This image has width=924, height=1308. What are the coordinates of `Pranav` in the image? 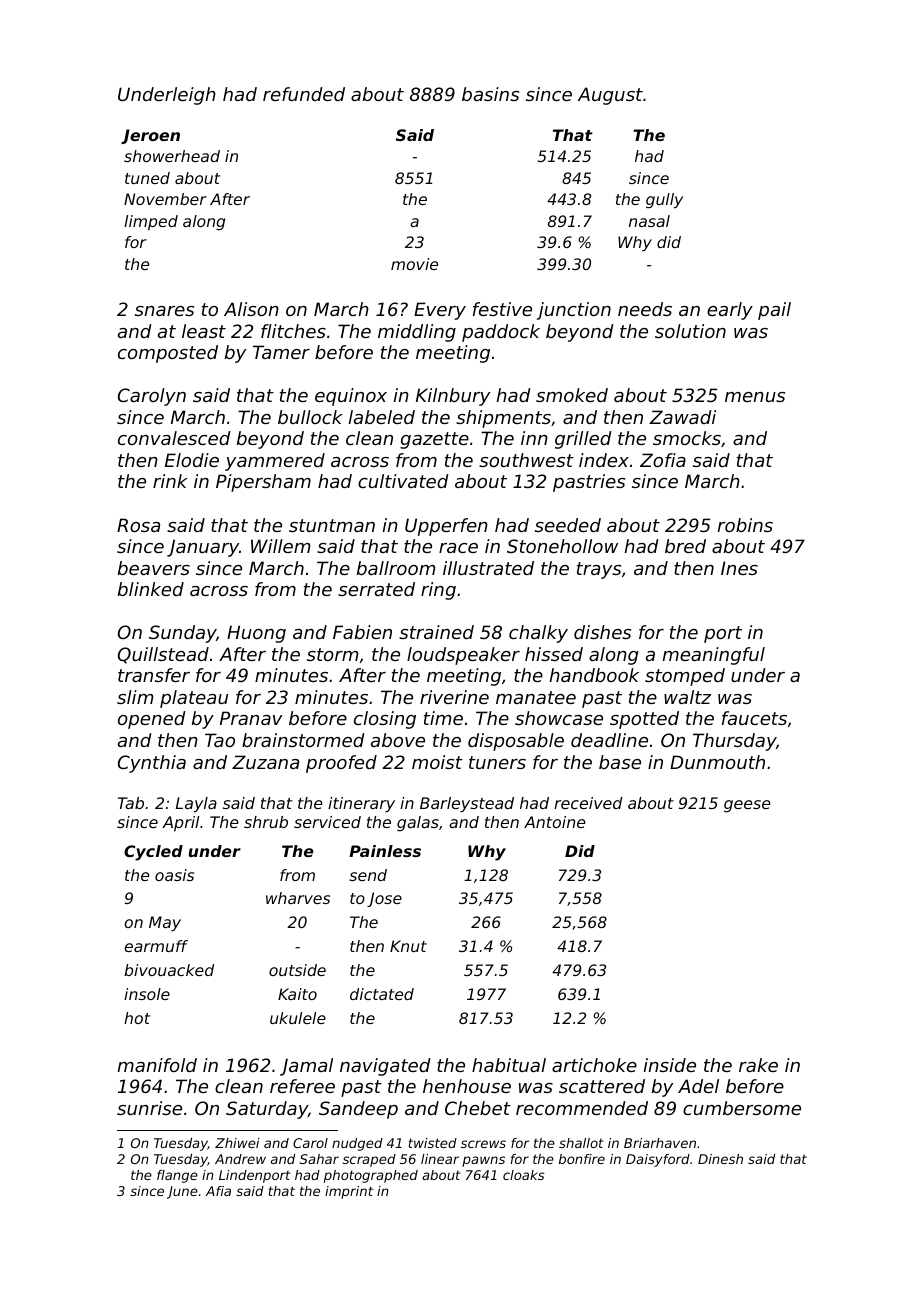 It's located at (251, 718).
